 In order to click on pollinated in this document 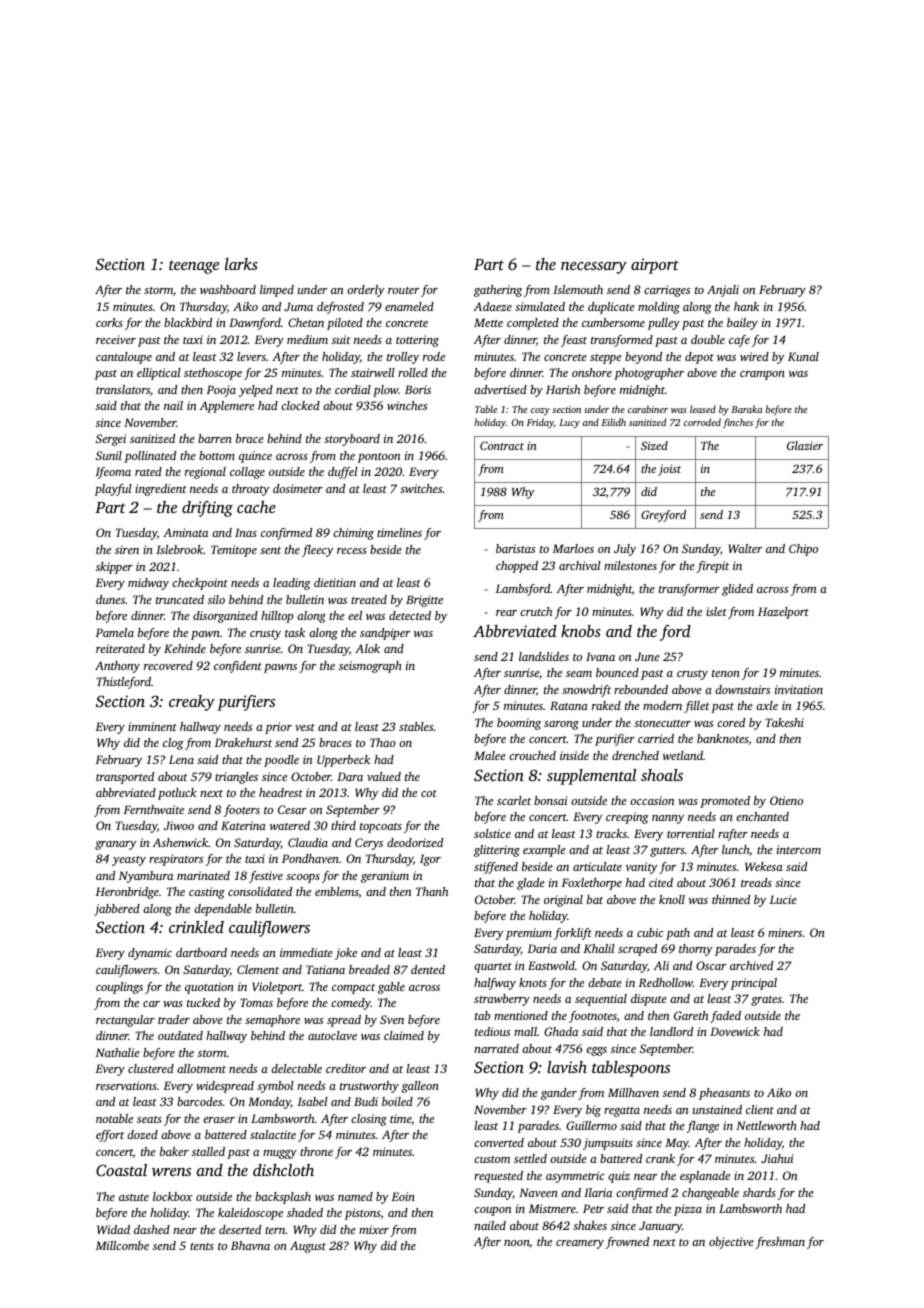, I will do `click(150, 457)`.
